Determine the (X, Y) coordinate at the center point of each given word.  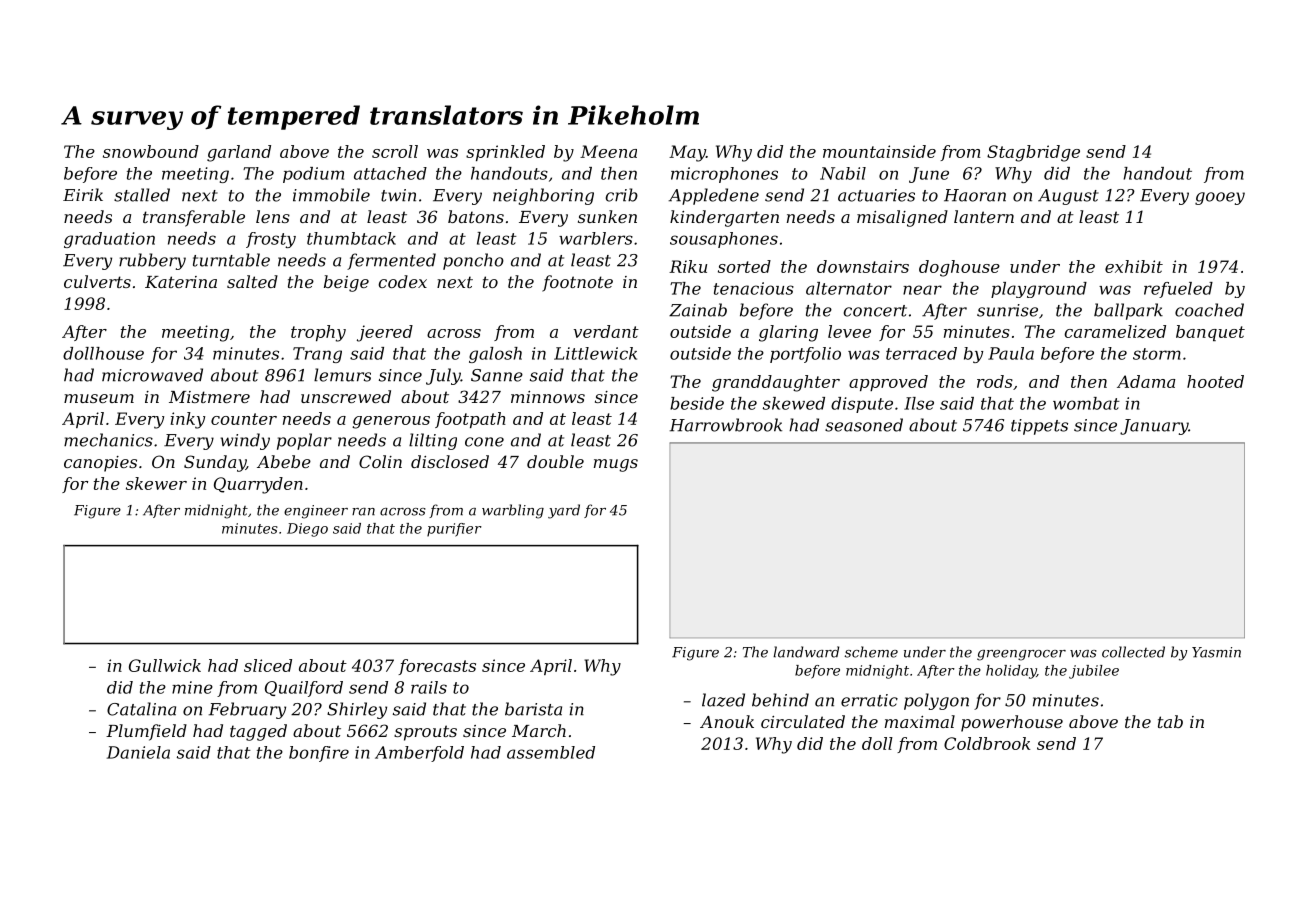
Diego (307, 530)
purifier (454, 530)
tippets (1039, 427)
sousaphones (724, 240)
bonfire (319, 754)
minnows (548, 397)
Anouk (727, 721)
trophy (318, 333)
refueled (1178, 290)
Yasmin (1216, 652)
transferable (194, 218)
